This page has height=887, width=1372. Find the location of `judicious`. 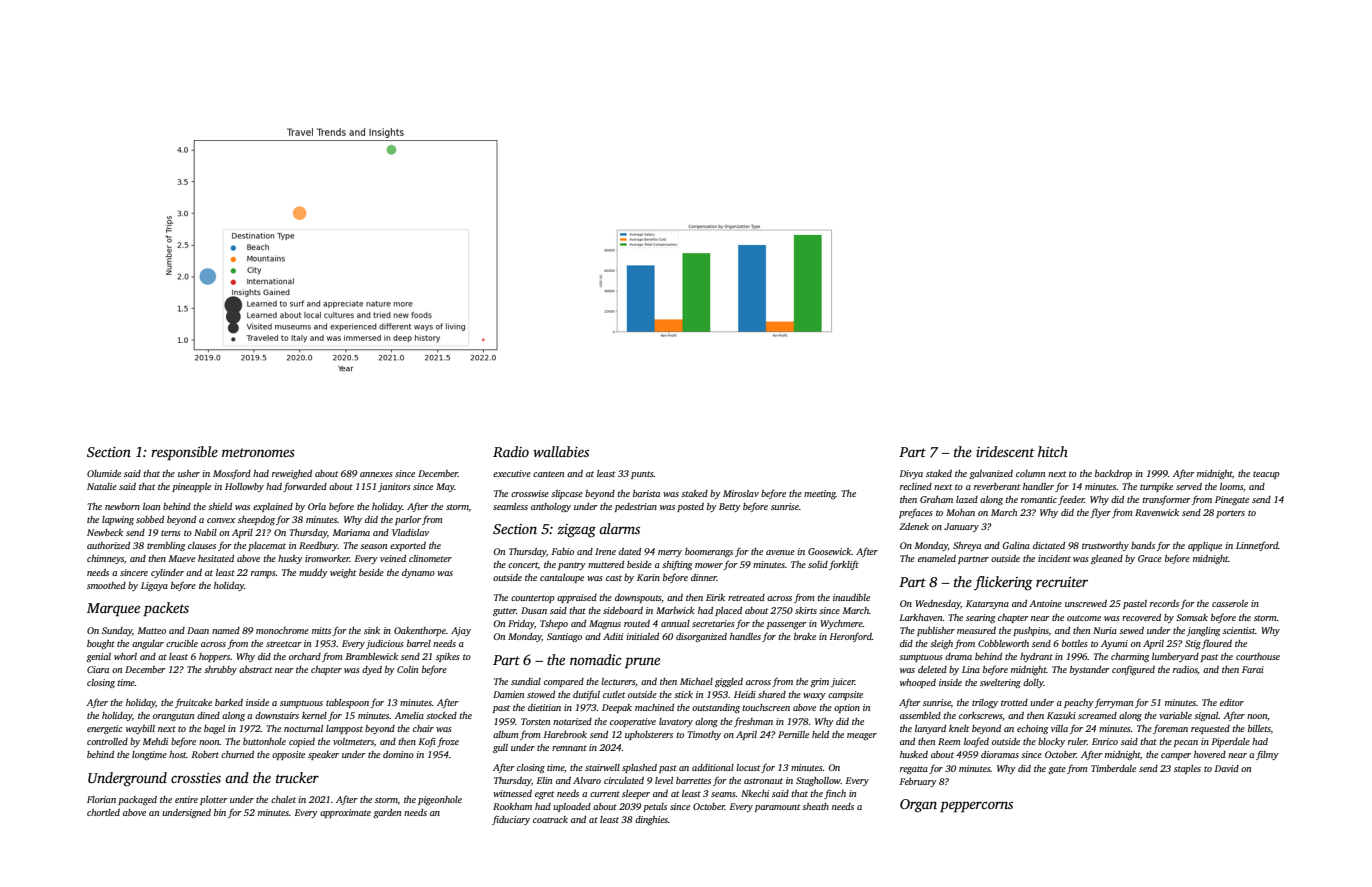

judicious is located at coordinates (385, 644).
